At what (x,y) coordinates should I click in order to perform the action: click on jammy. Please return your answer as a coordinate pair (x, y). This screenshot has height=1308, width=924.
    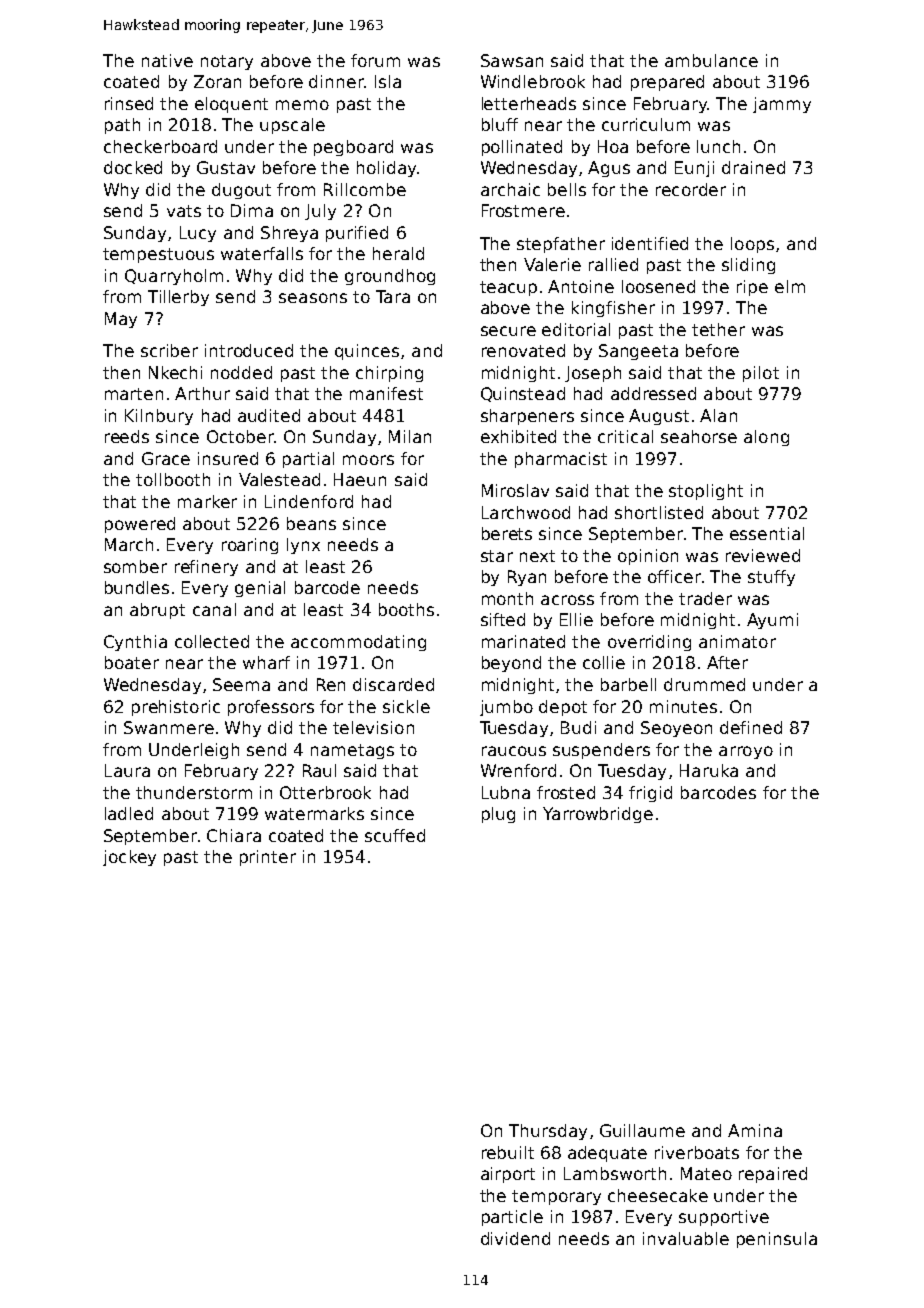
    Looking at the image, I should click on (782, 105).
